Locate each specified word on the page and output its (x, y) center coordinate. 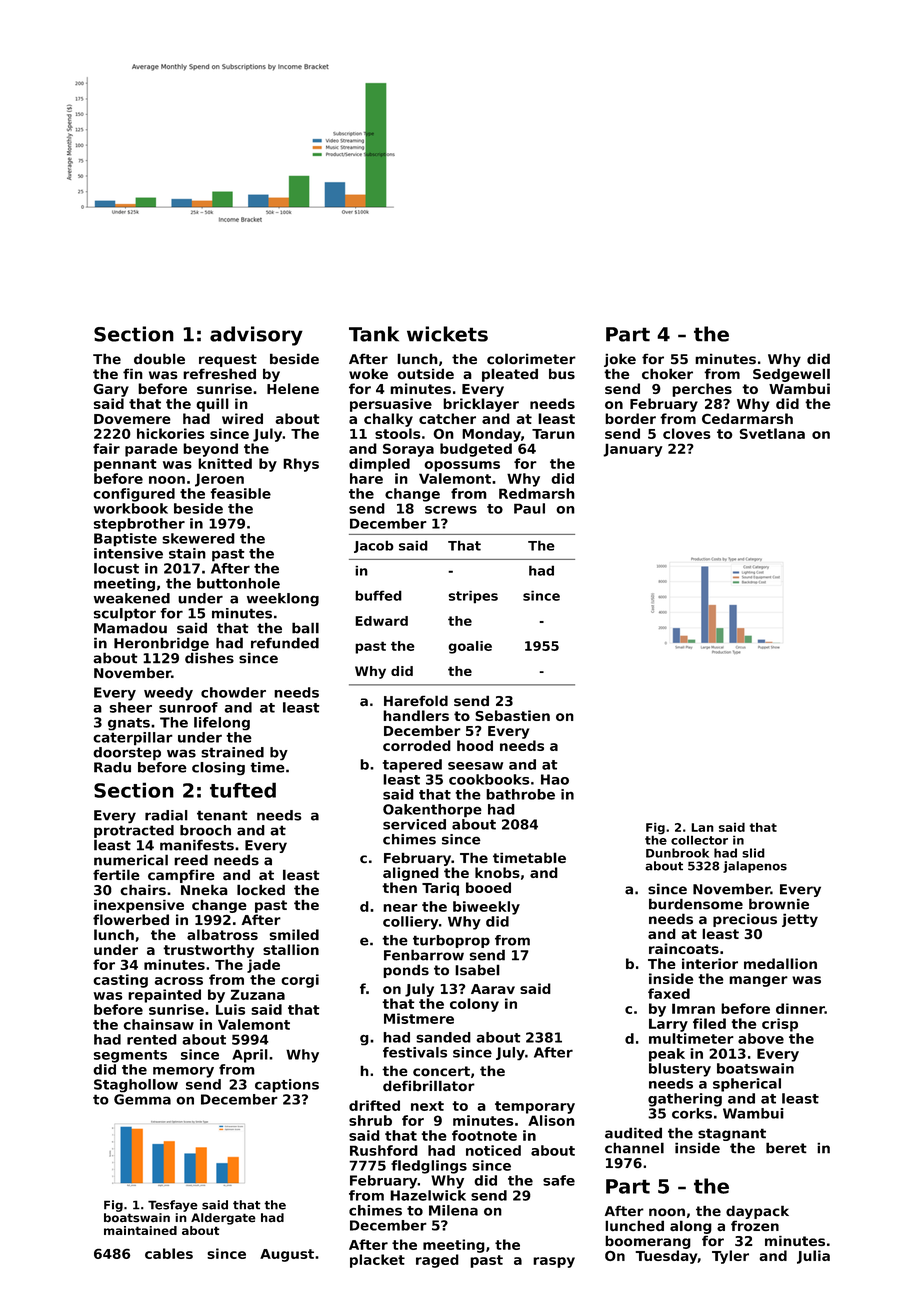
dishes (209, 658)
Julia (813, 1257)
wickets (447, 334)
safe (559, 1180)
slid (753, 853)
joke (620, 360)
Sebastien (512, 715)
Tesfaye (173, 1206)
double (159, 358)
